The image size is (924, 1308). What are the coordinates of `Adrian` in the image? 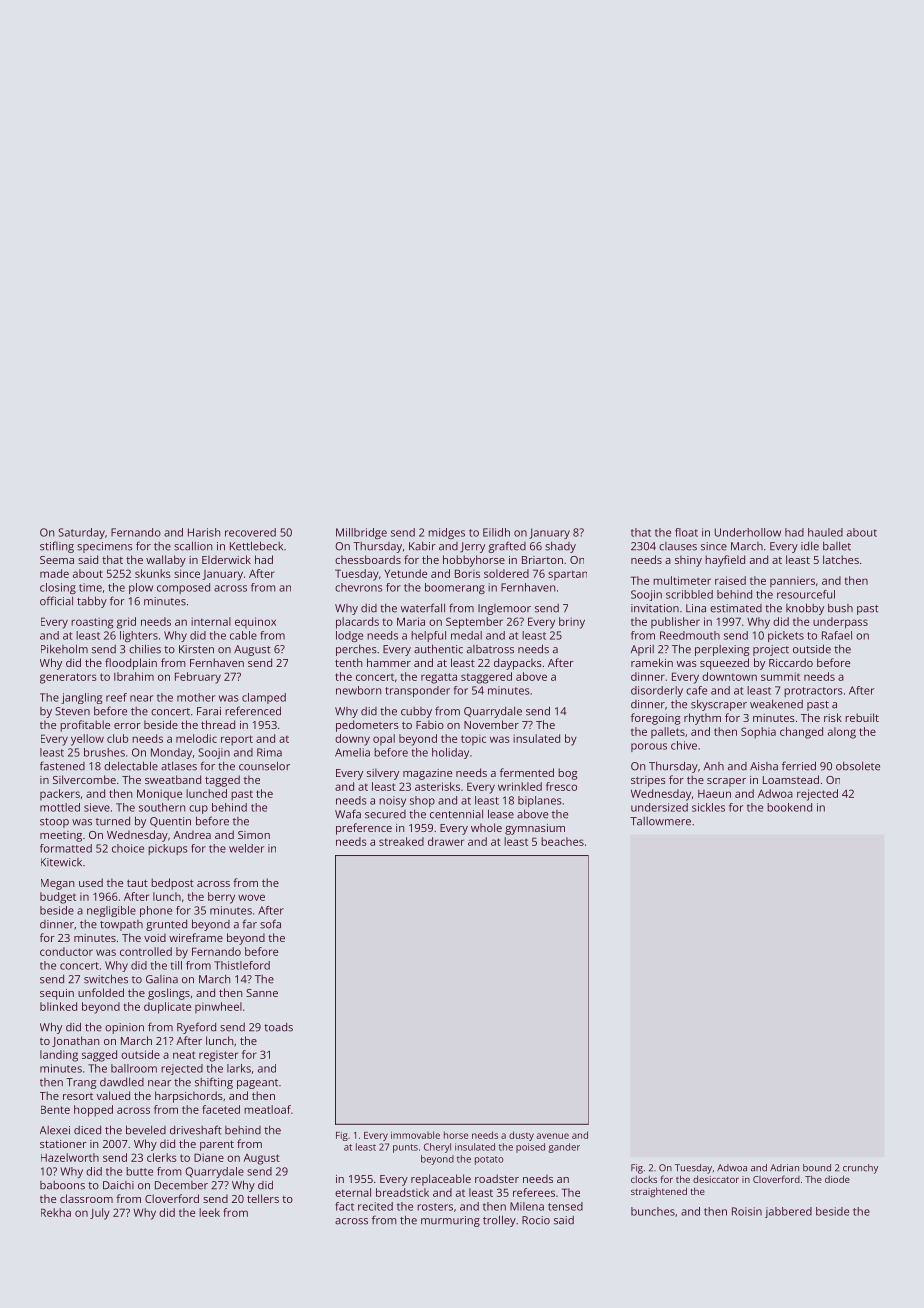 It's located at (784, 1168).
